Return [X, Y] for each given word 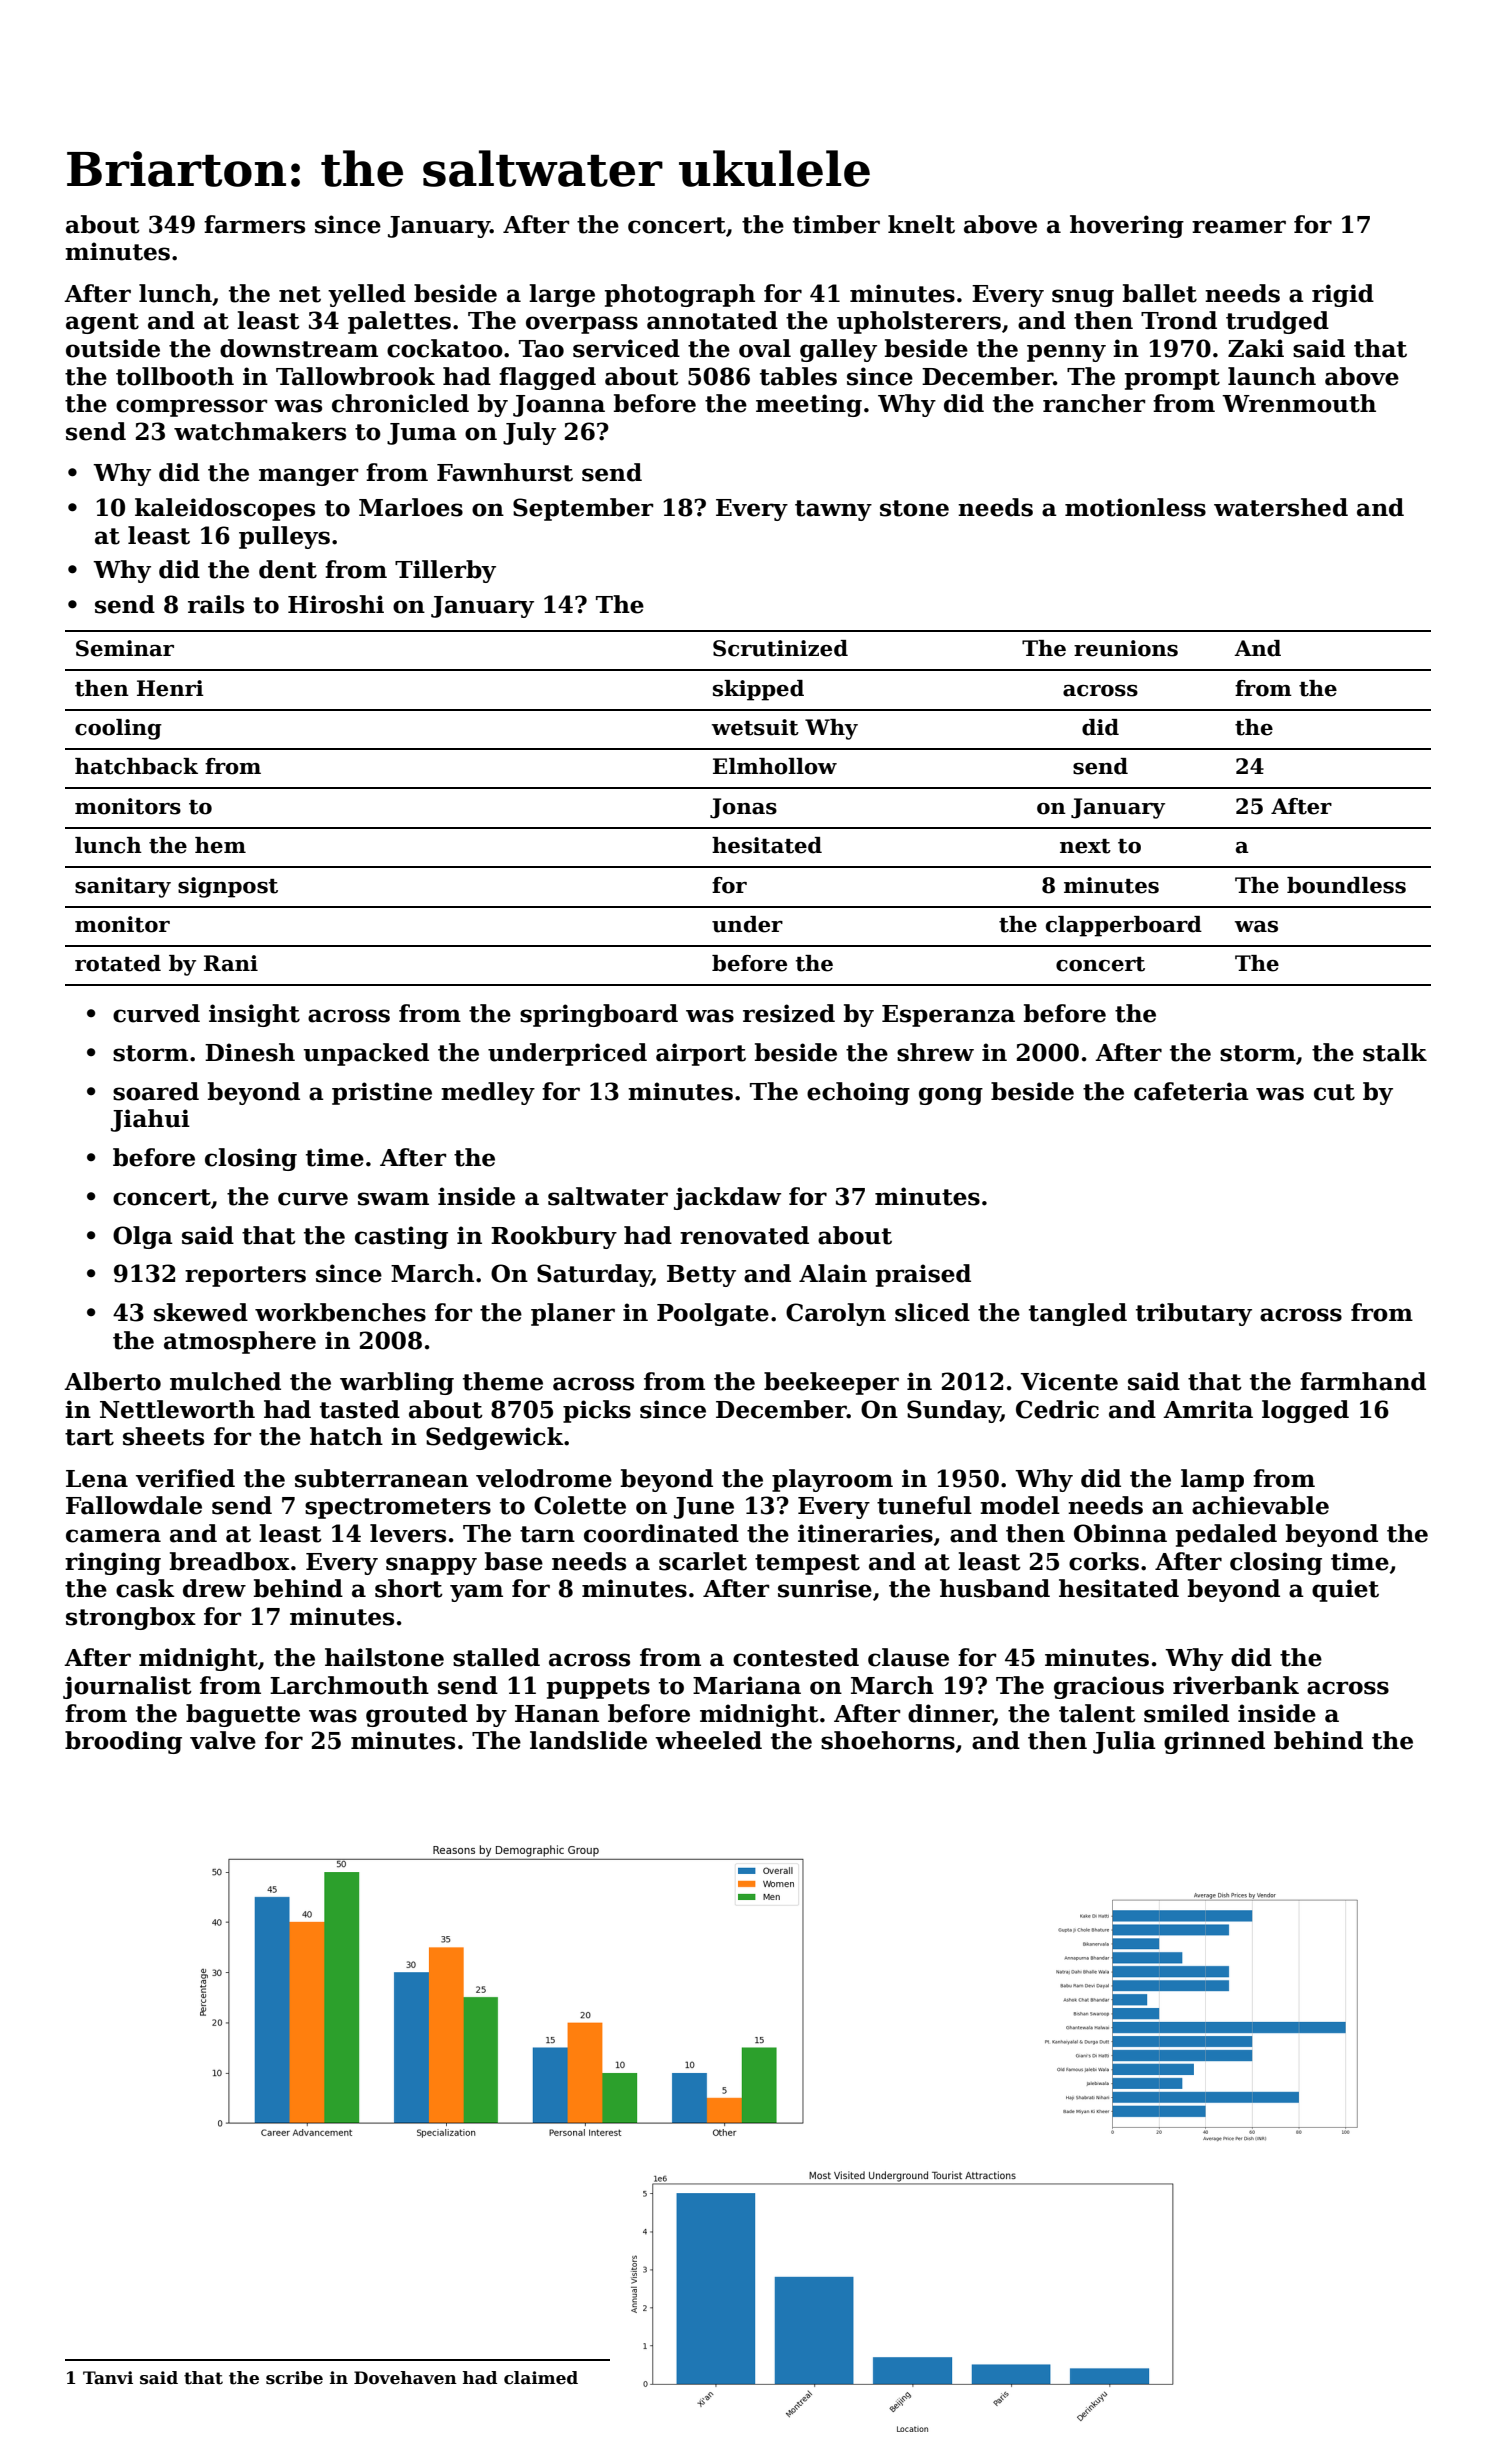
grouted [417, 1715]
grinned [1214, 1742]
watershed [1281, 507]
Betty [701, 1276]
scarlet [703, 1561]
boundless [1346, 885]
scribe [294, 2378]
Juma [422, 434]
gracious [1109, 1687]
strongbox [131, 1618]
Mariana [747, 1685]
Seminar [125, 648]
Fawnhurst [505, 472]
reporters [245, 1276]
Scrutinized [780, 648]
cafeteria [1191, 1091]
